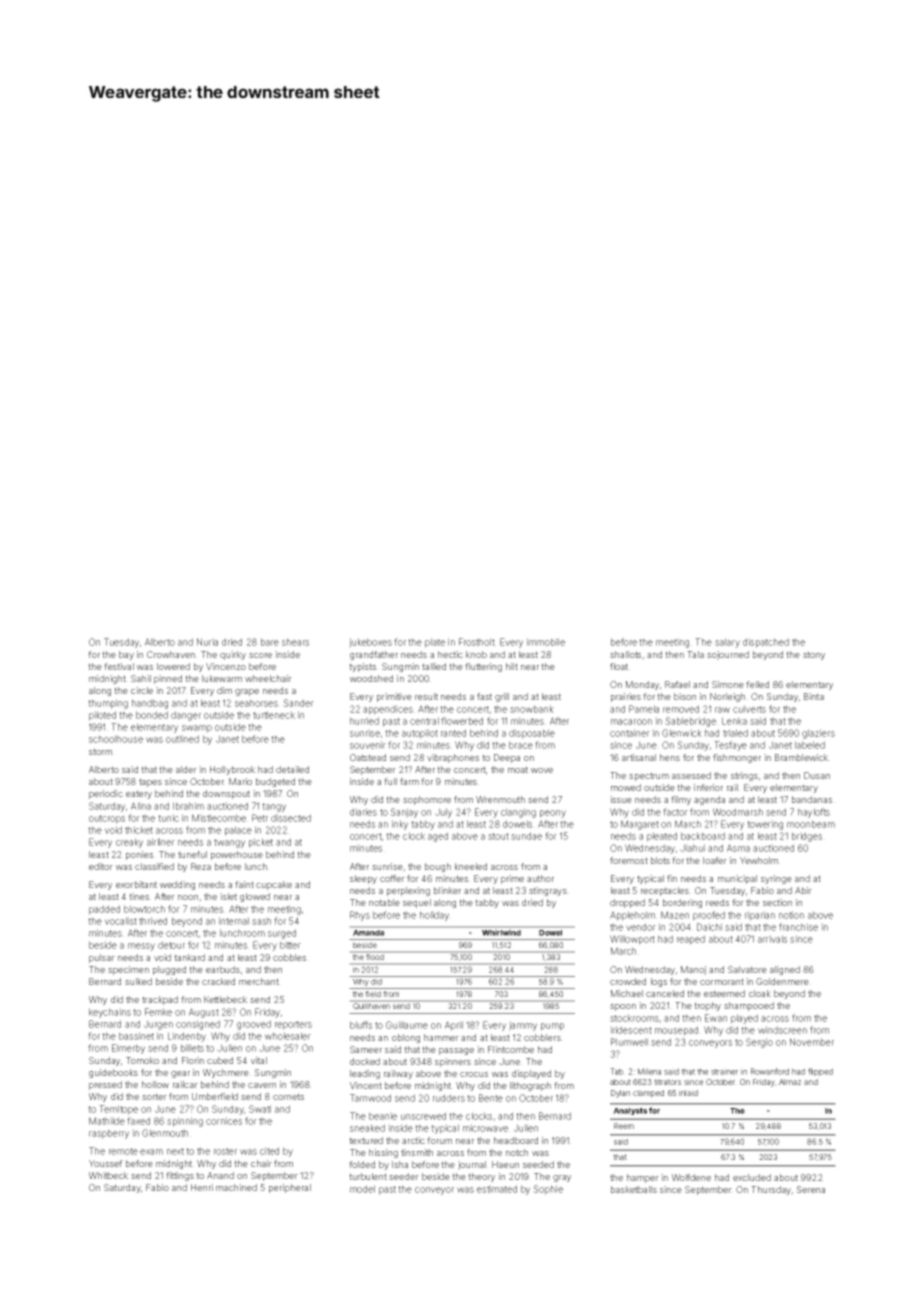 This page has width=924, height=1308. What do you see at coordinates (766, 643) in the page?
I see `dispatched` at bounding box center [766, 643].
